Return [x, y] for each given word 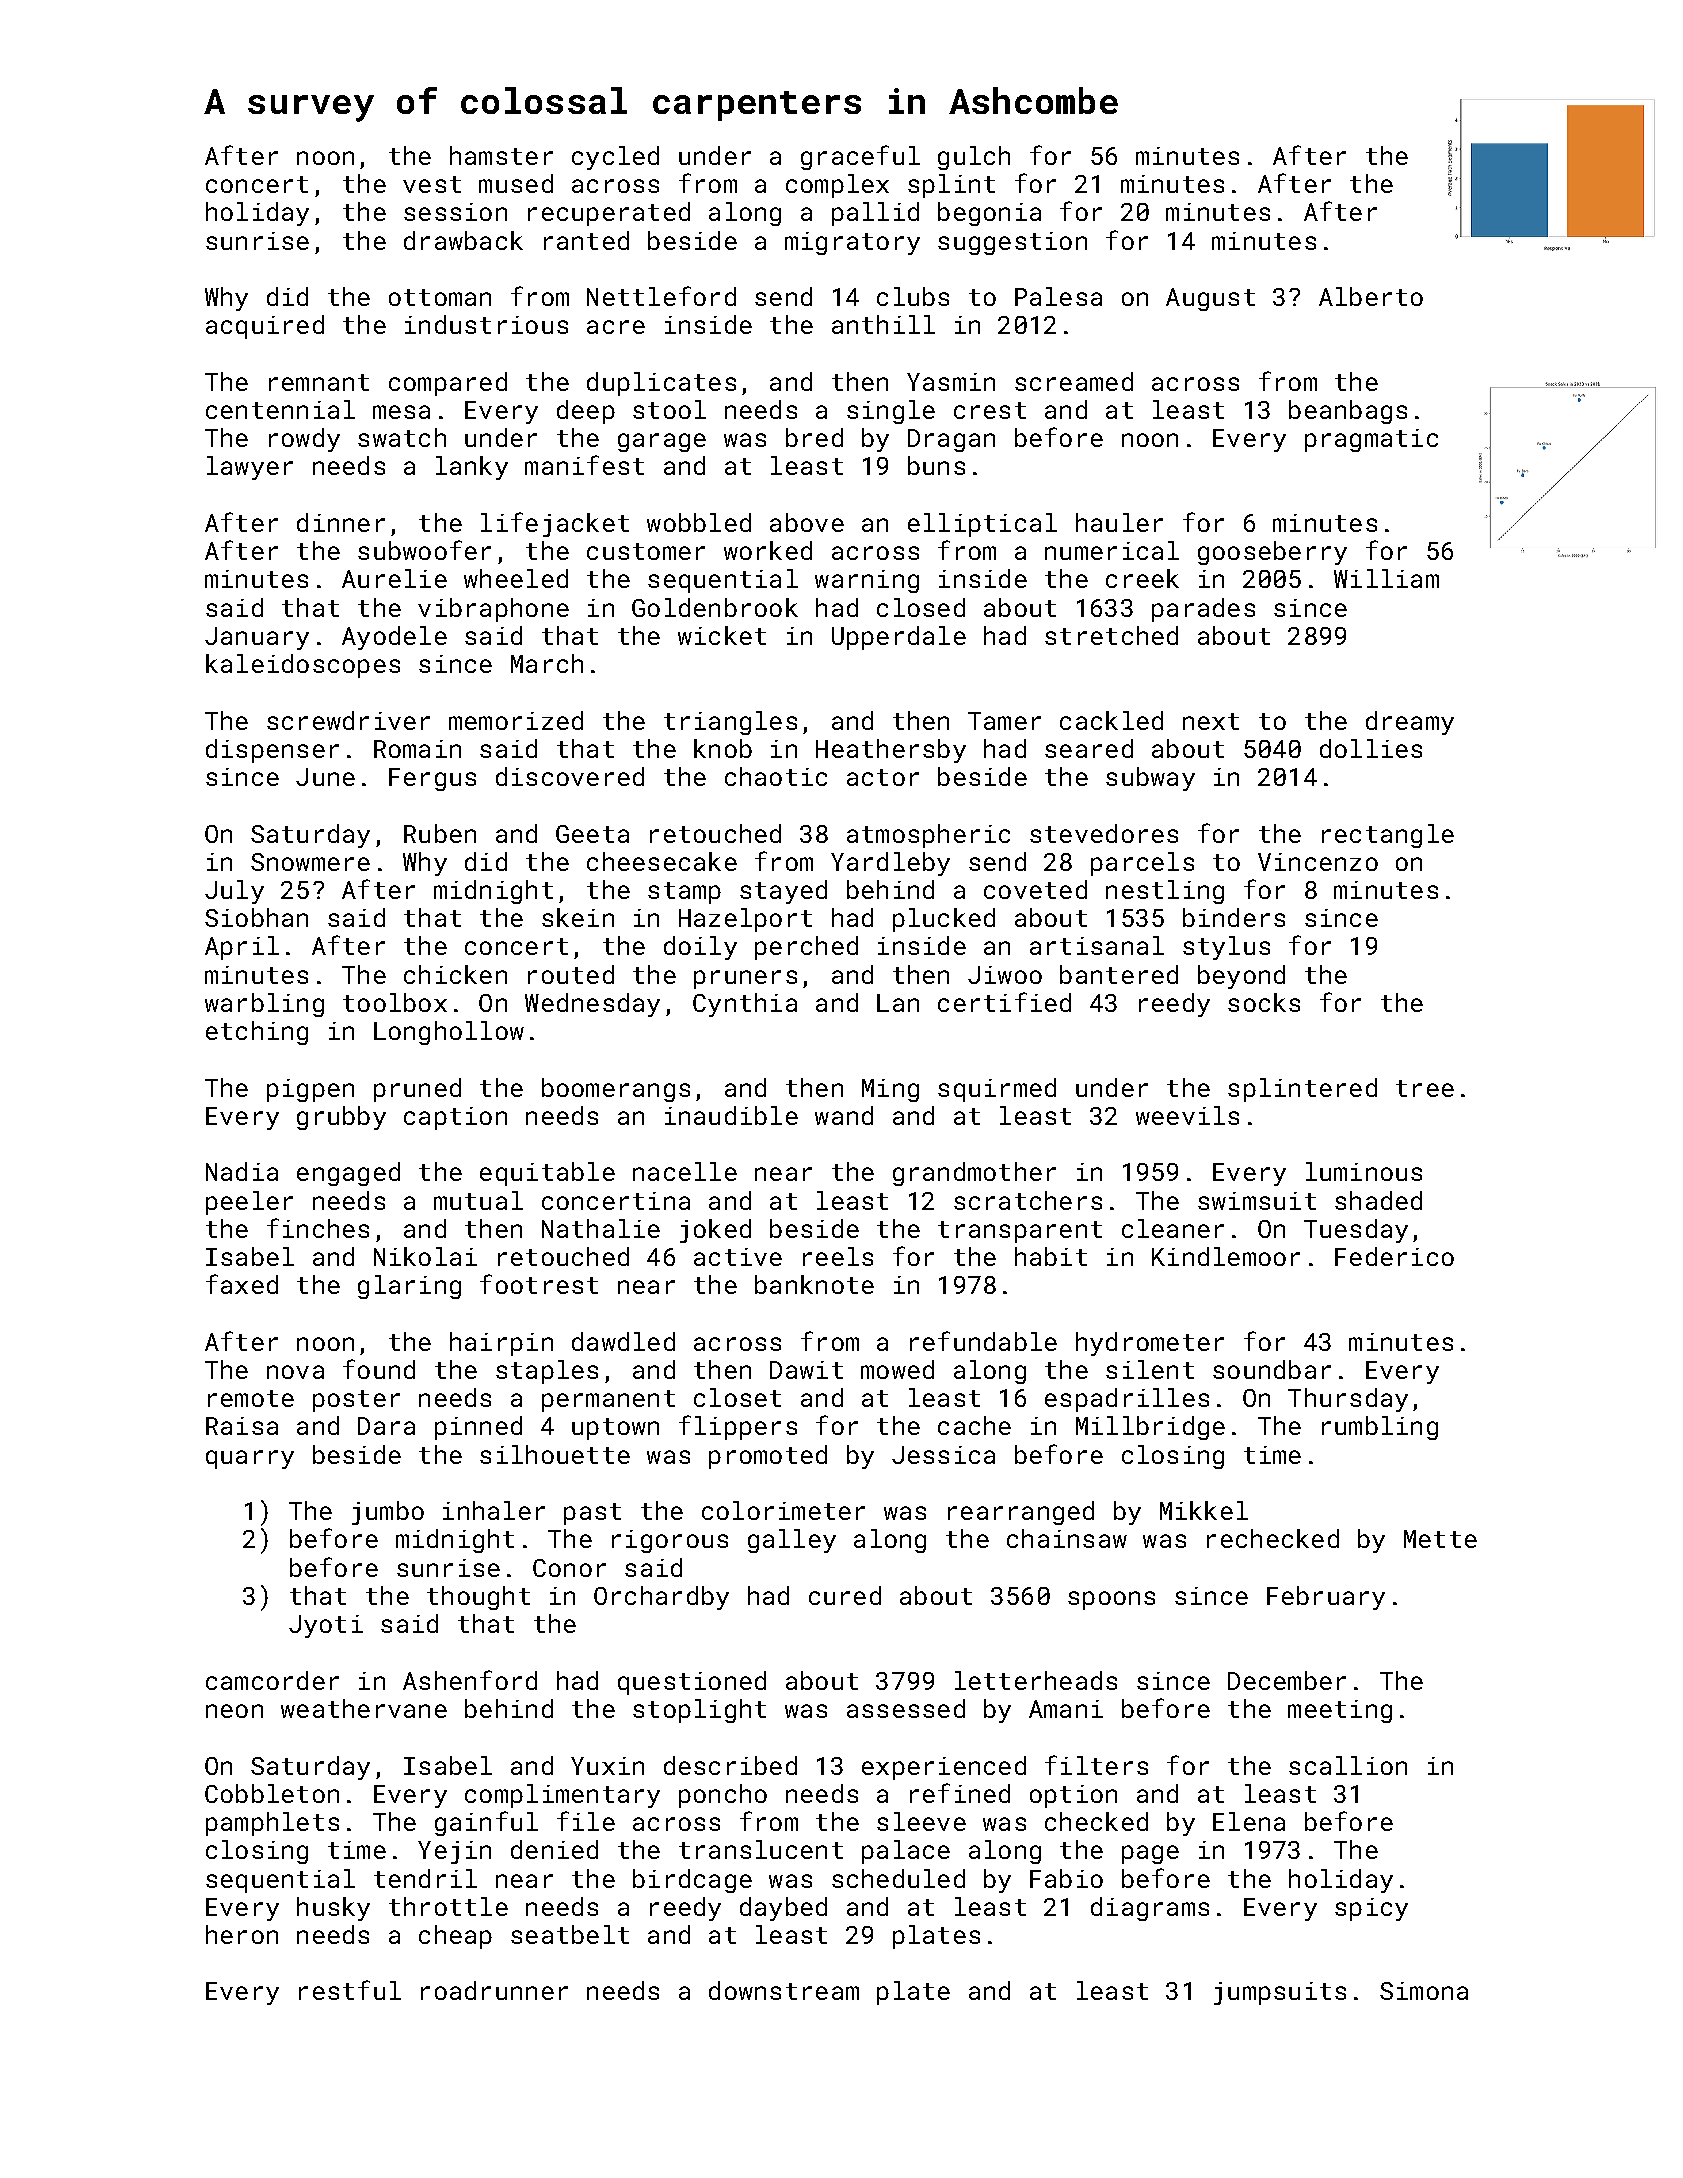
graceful [860, 157]
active [738, 1257]
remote [251, 1398]
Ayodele [394, 638]
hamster [501, 155]
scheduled [898, 1878]
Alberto [1371, 296]
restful [350, 1990]
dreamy [1410, 723]
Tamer [1004, 721]
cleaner [1173, 1228]
